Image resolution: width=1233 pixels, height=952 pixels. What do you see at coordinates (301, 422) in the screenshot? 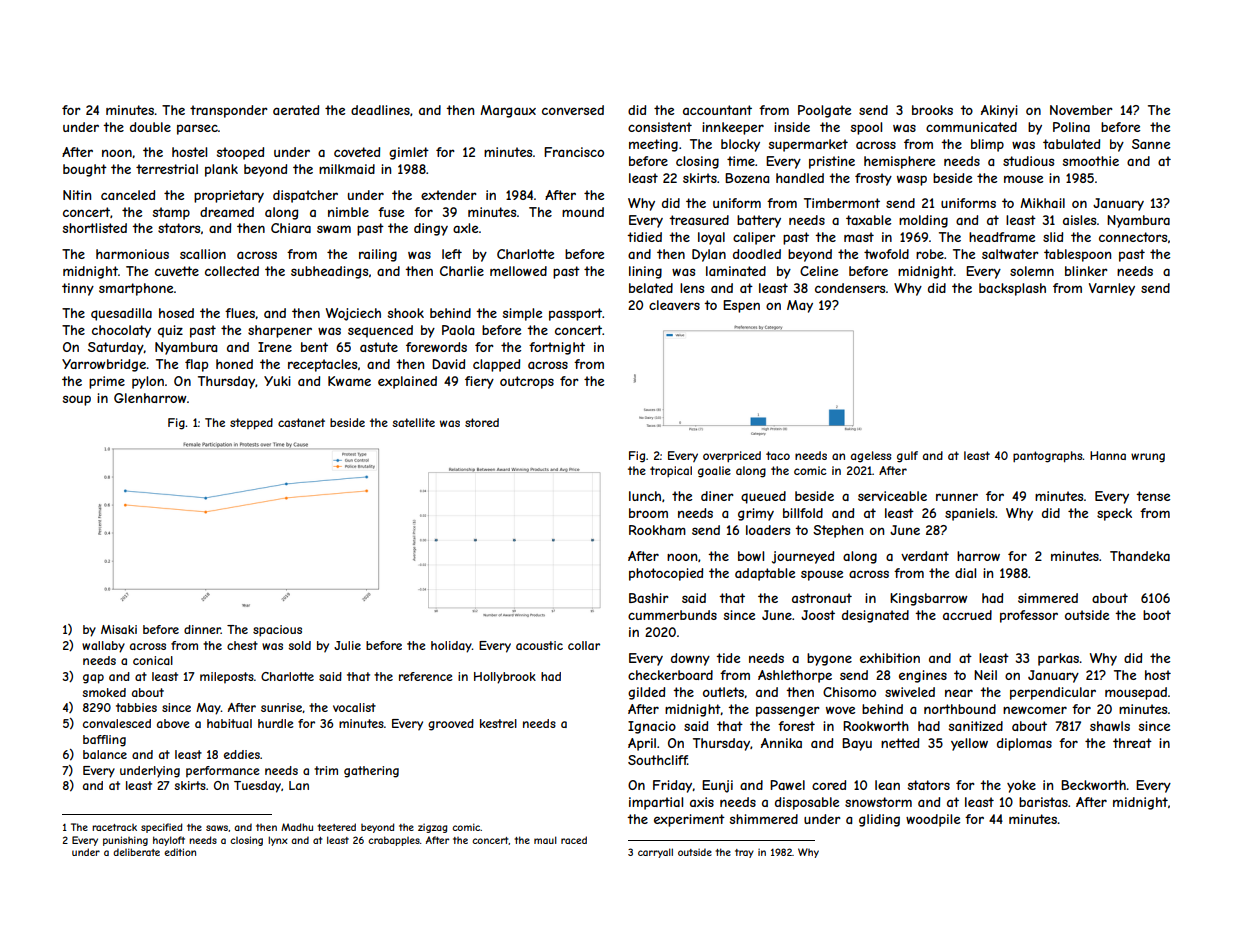
I see `castanet` at bounding box center [301, 422].
